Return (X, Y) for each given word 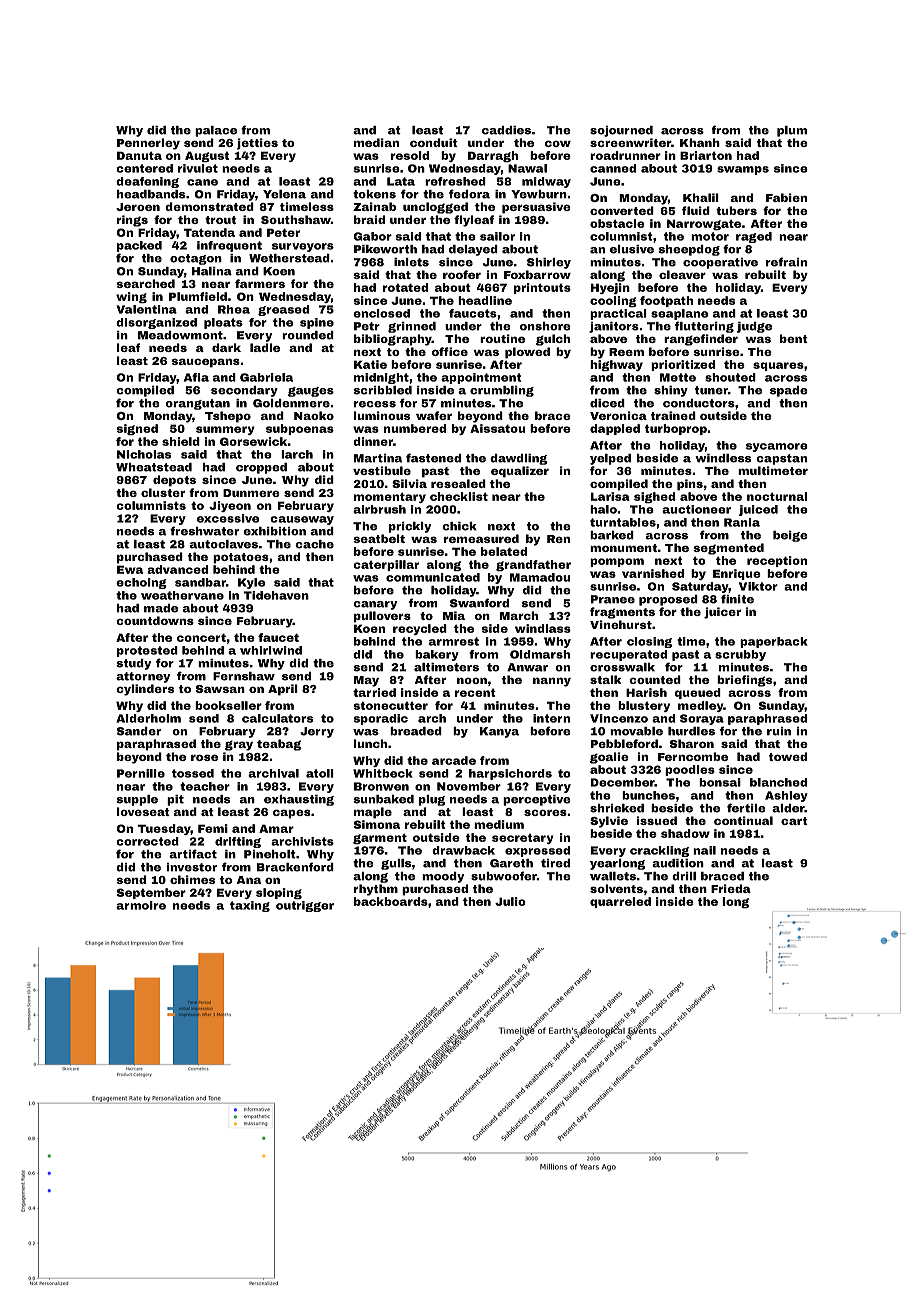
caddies (506, 130)
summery (225, 430)
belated (504, 551)
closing (649, 642)
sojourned (621, 131)
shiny (671, 391)
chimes (192, 879)
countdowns (155, 620)
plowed (527, 353)
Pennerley (148, 144)
